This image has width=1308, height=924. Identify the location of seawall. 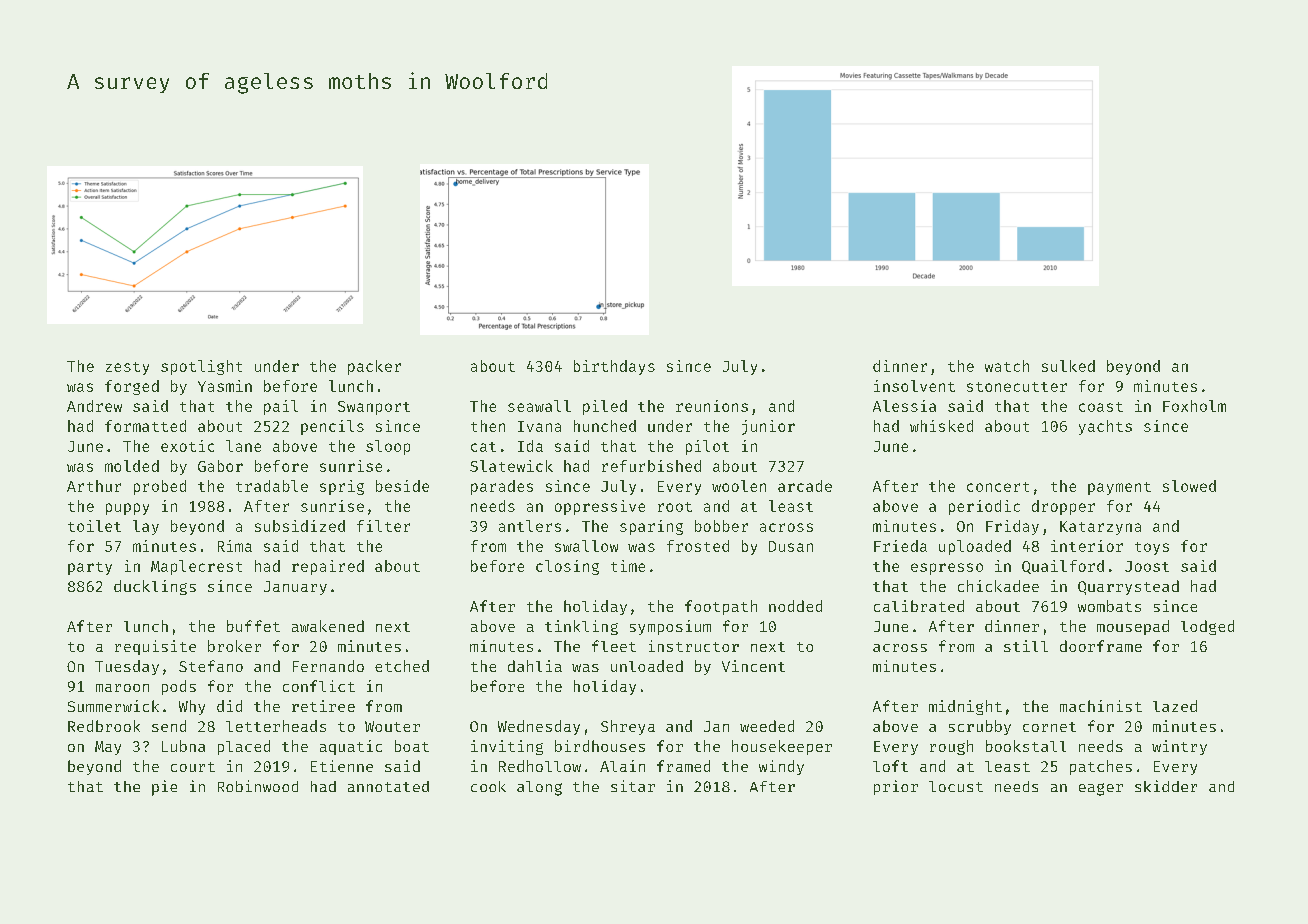
(539, 406).
